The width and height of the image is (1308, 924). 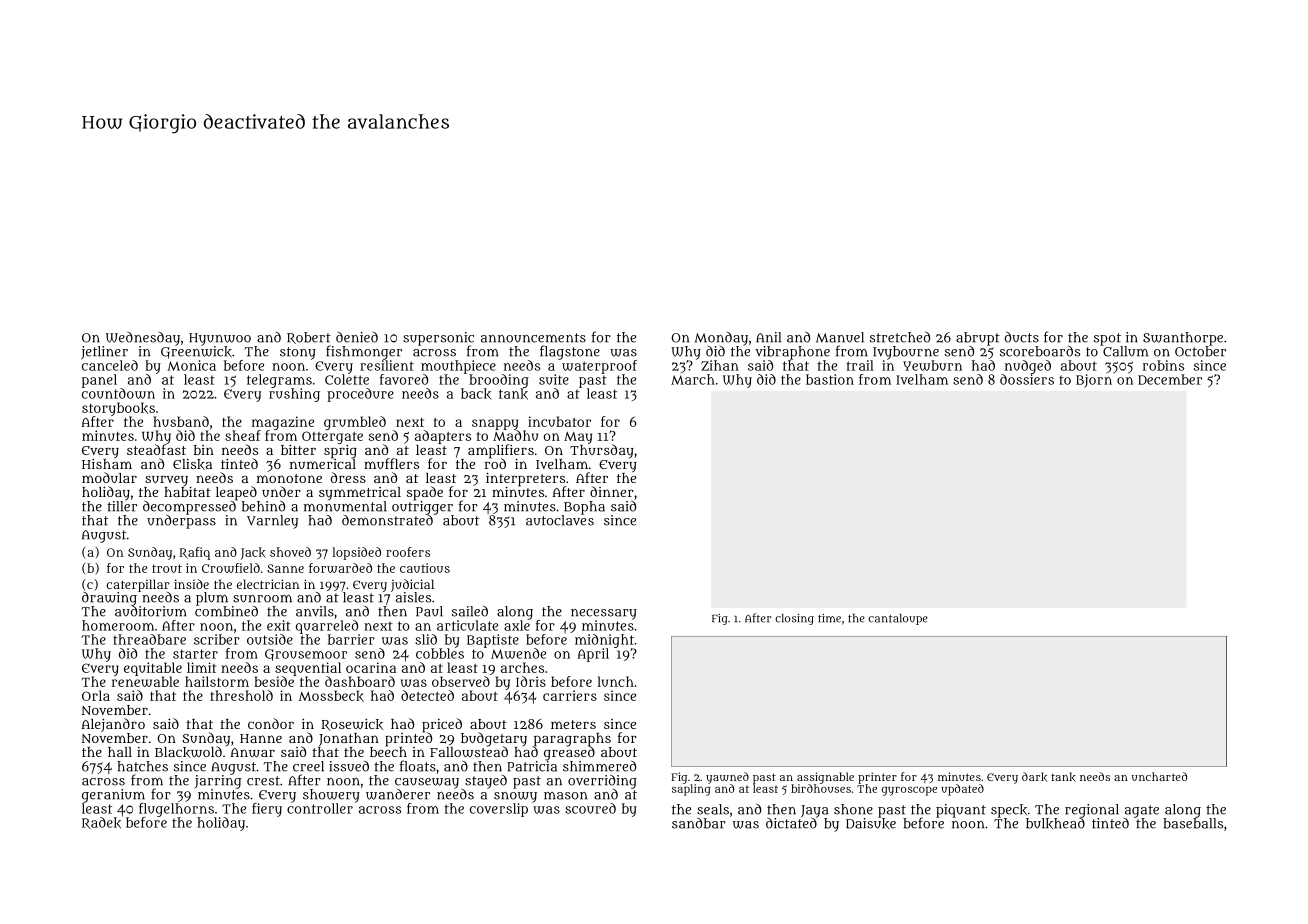 I want to click on waterproof, so click(x=599, y=367).
